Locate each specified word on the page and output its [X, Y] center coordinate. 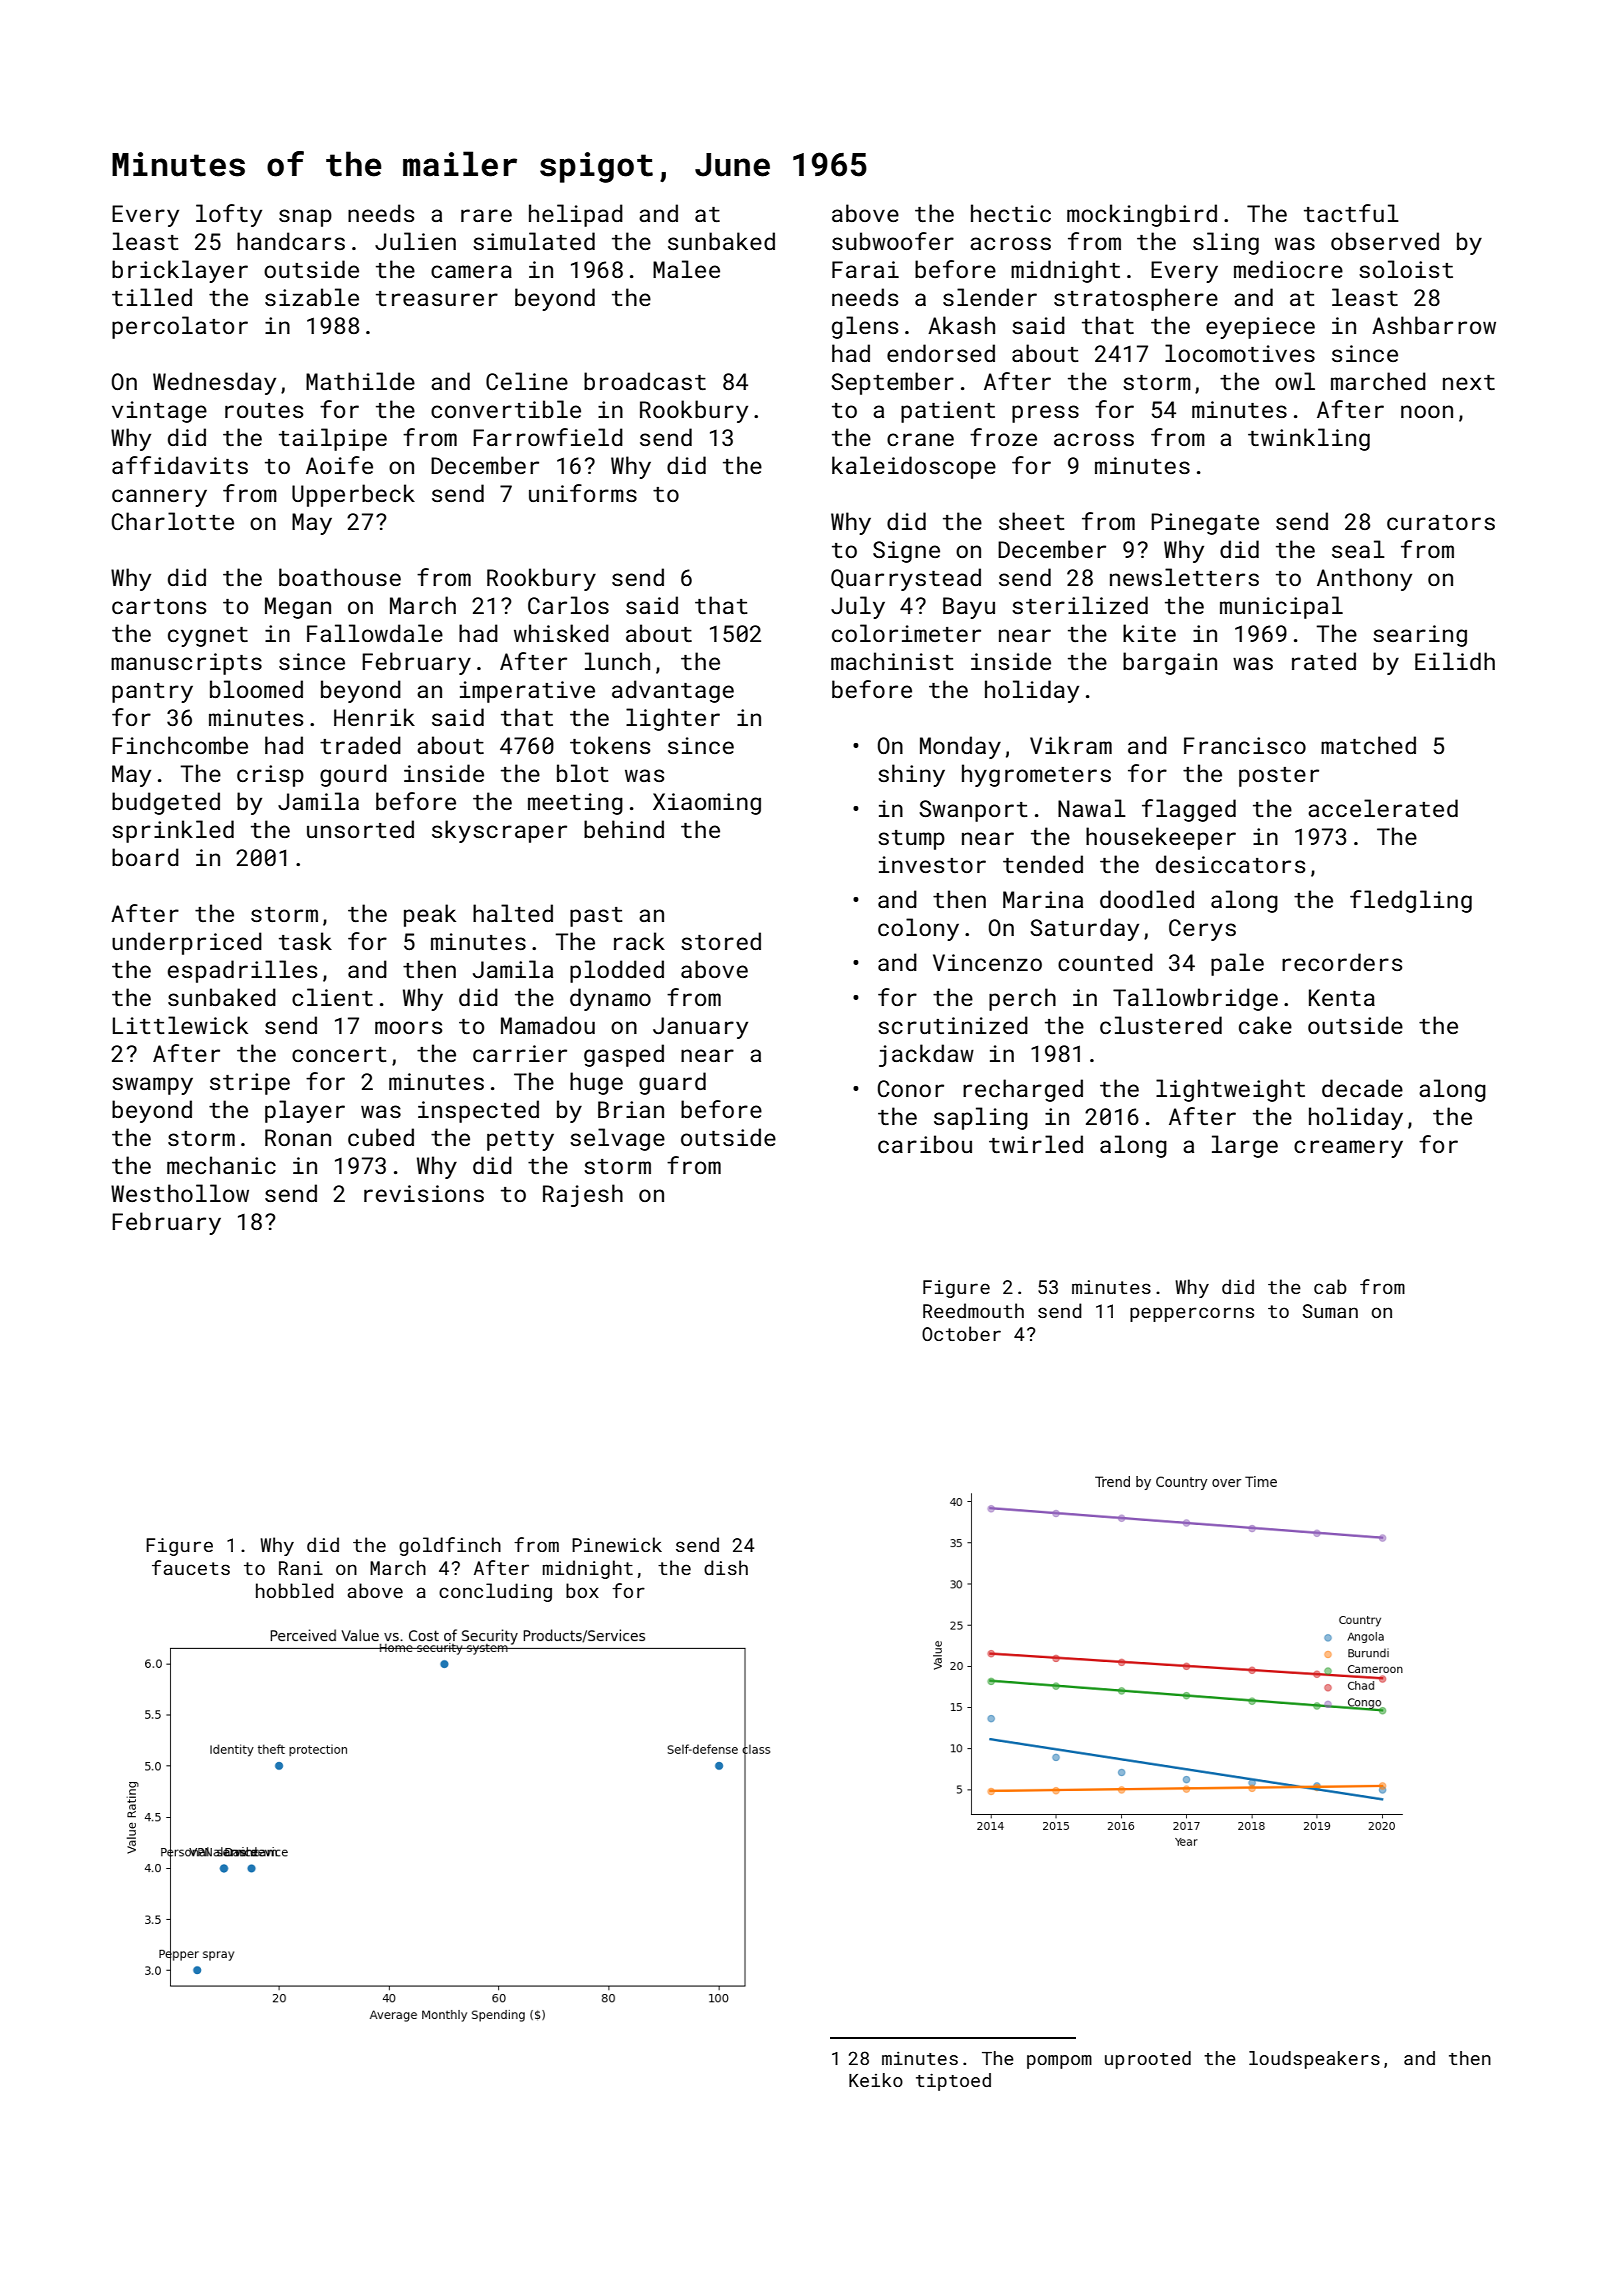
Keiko [876, 2080]
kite [1149, 633]
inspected [478, 1111]
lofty [229, 215]
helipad [576, 215]
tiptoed [953, 2082]
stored [721, 941]
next [1469, 382]
